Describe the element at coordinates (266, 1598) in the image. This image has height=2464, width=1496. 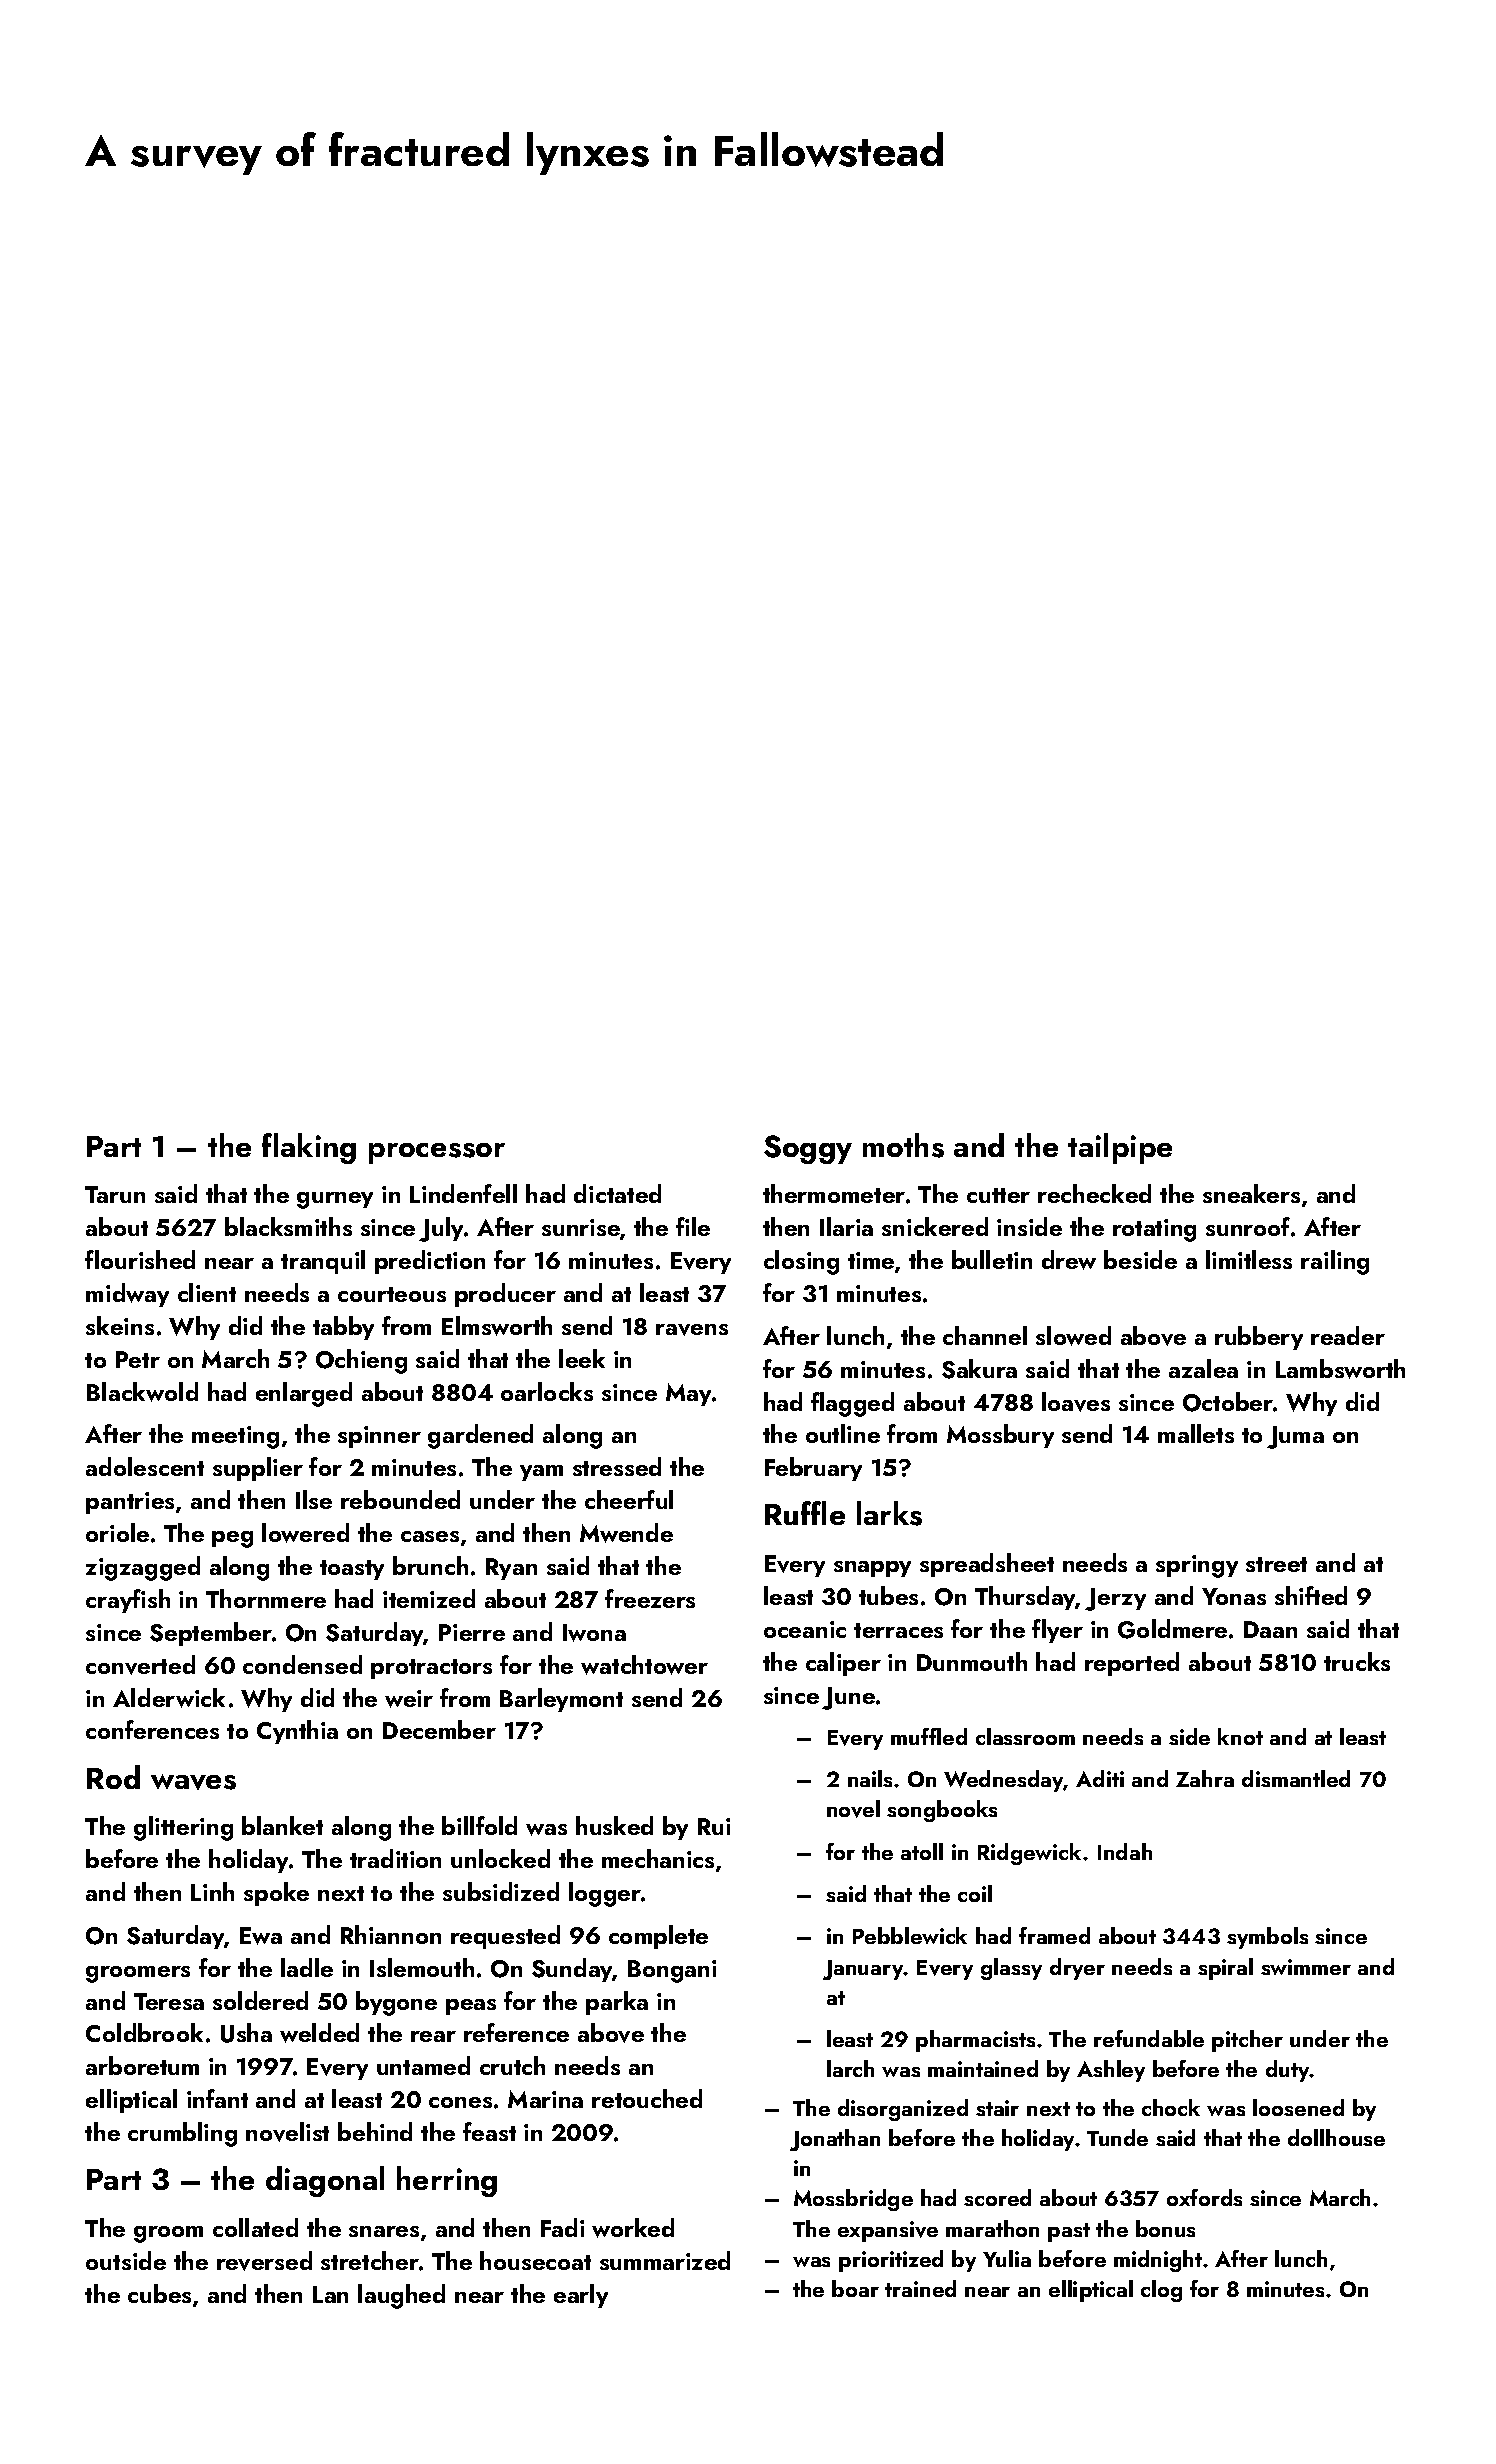
I see `Thornmere` at that location.
